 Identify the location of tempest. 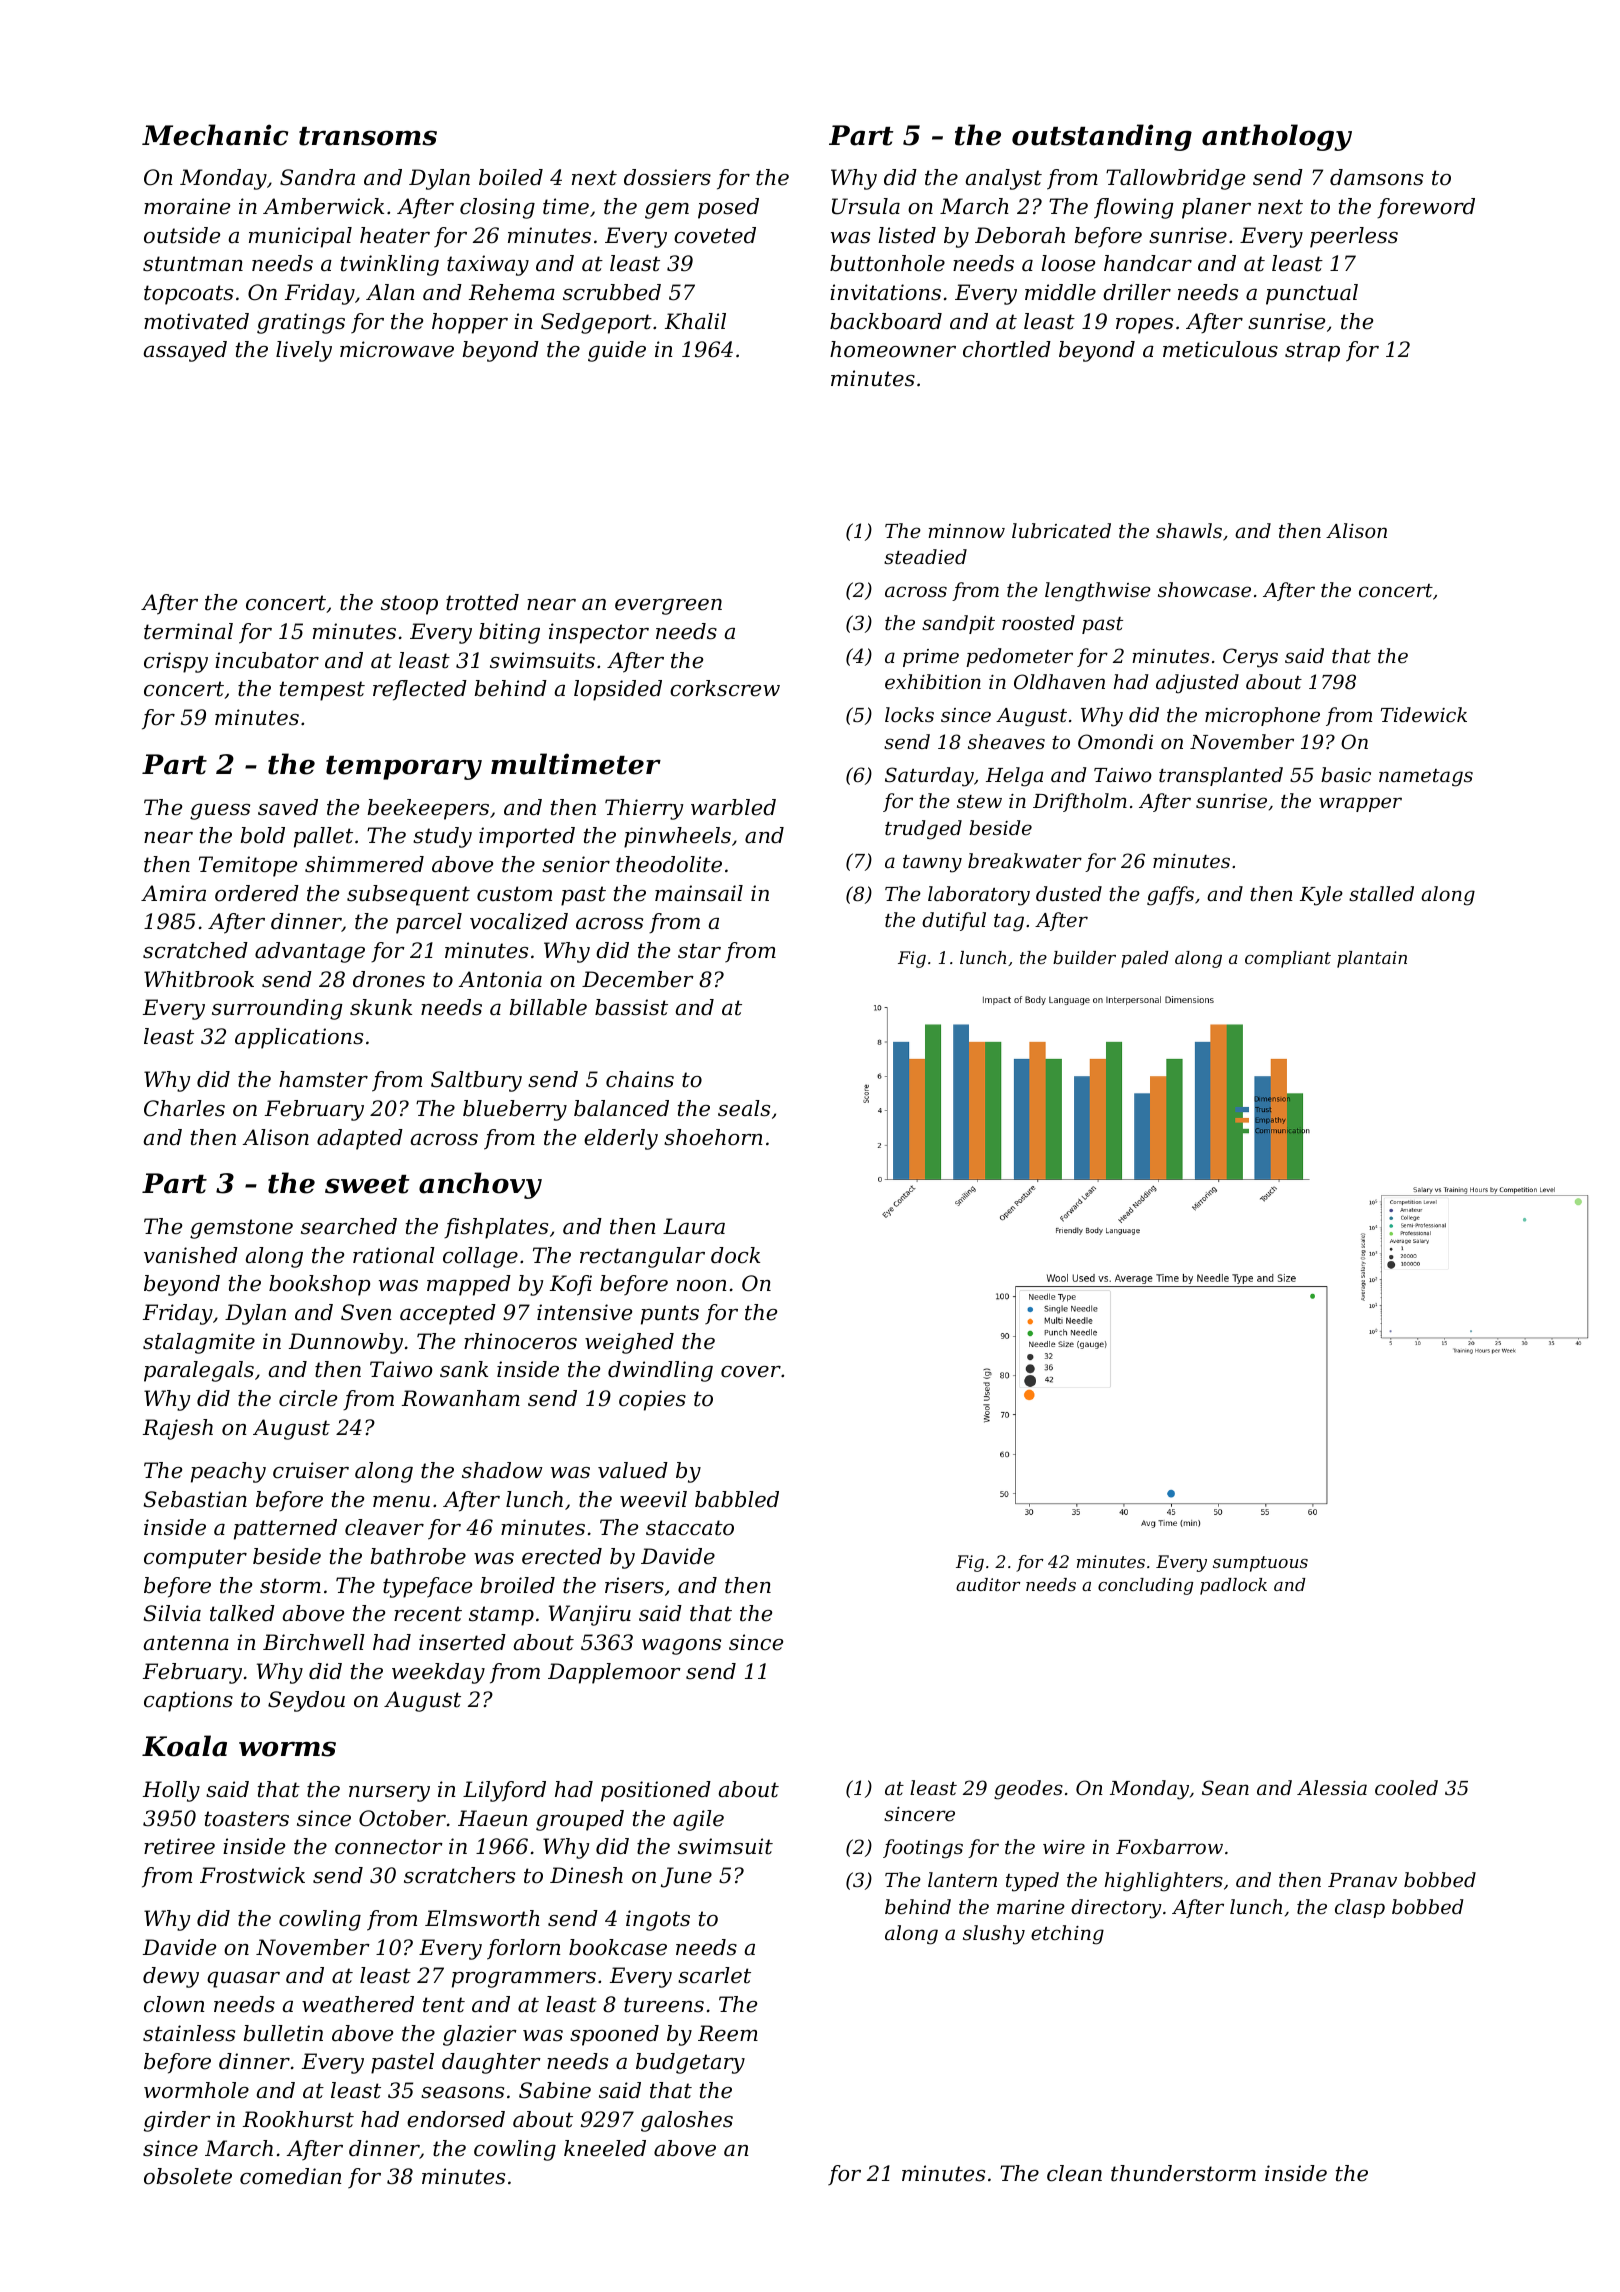
(322, 691).
